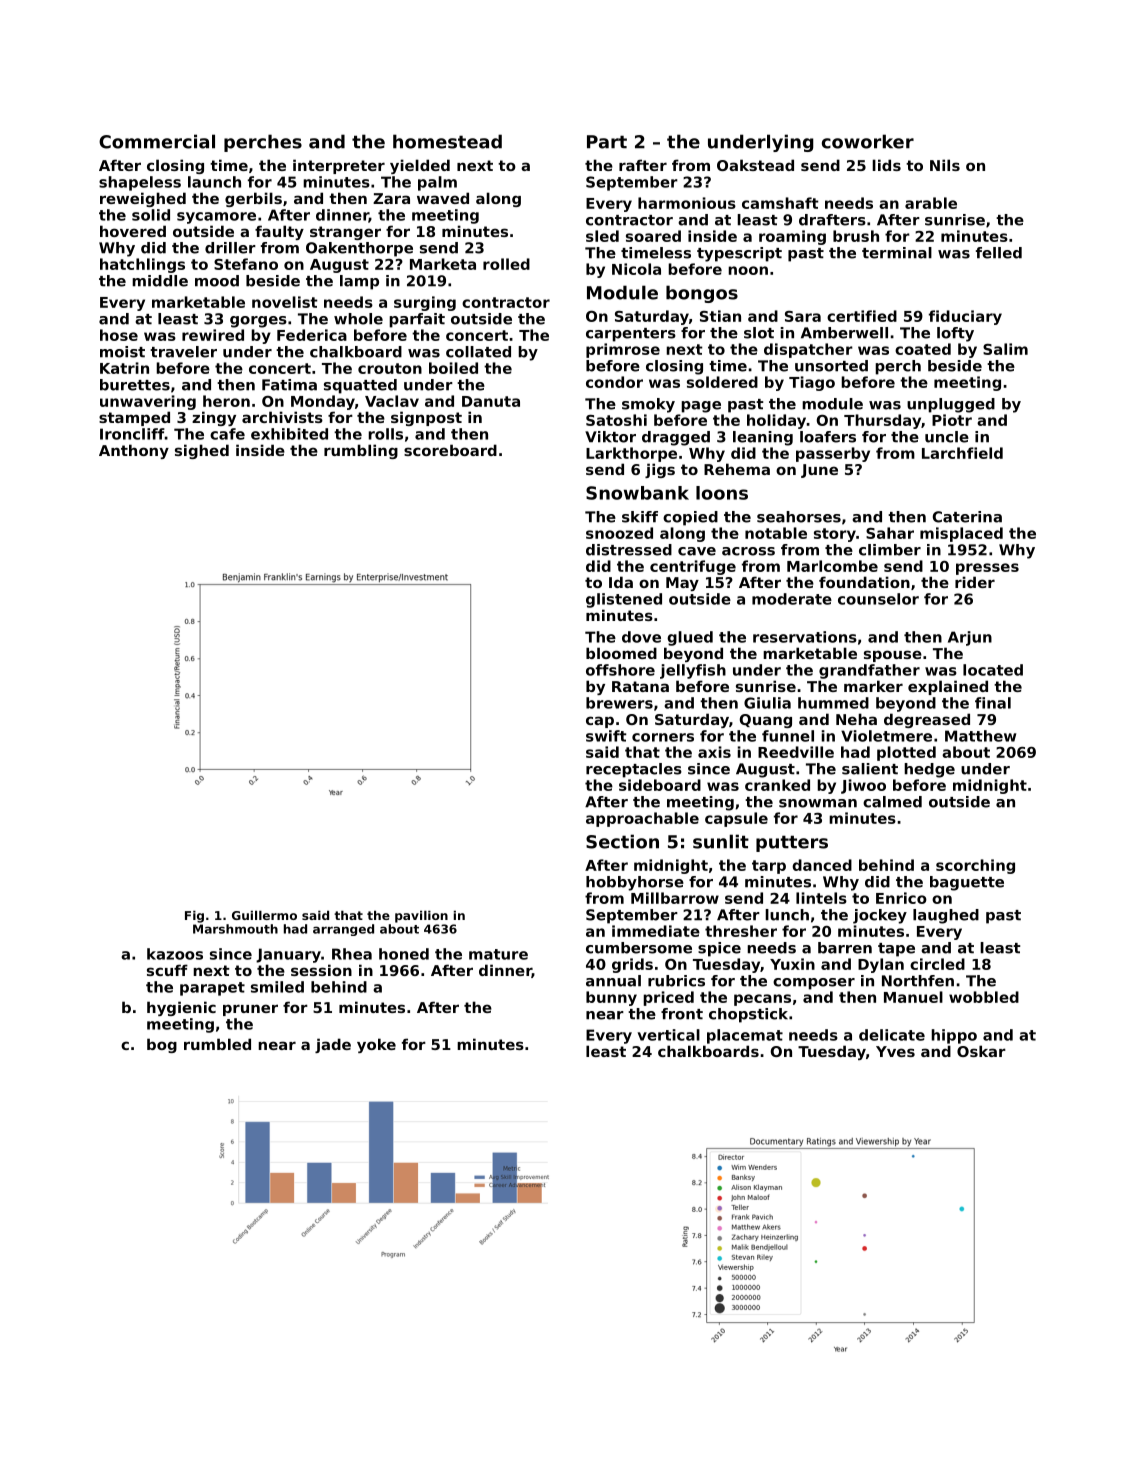  What do you see at coordinates (947, 437) in the image?
I see `uncle` at bounding box center [947, 437].
